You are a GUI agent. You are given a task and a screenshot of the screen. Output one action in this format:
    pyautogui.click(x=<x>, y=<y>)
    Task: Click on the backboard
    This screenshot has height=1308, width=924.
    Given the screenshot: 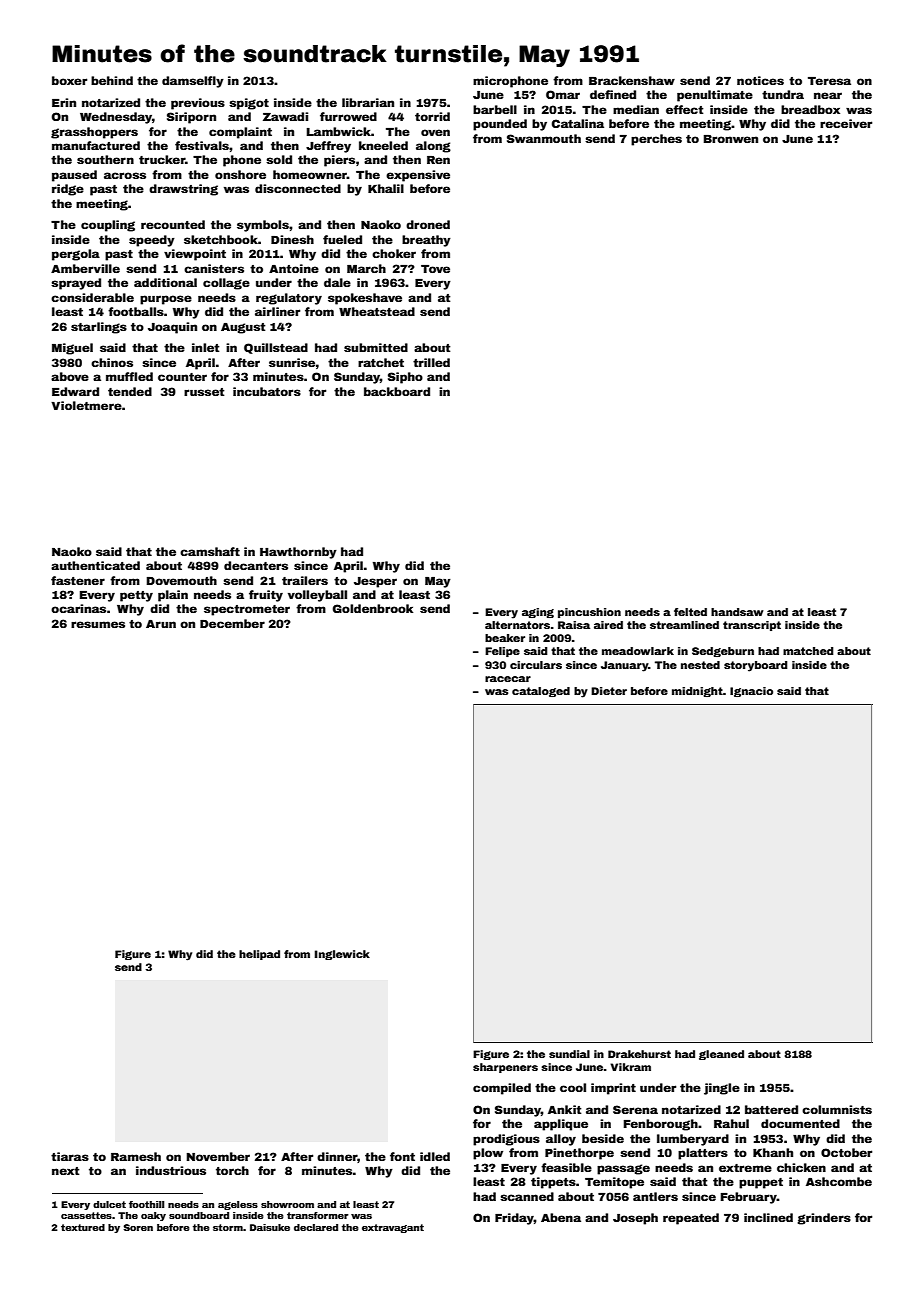 What is the action you would take?
    pyautogui.click(x=397, y=391)
